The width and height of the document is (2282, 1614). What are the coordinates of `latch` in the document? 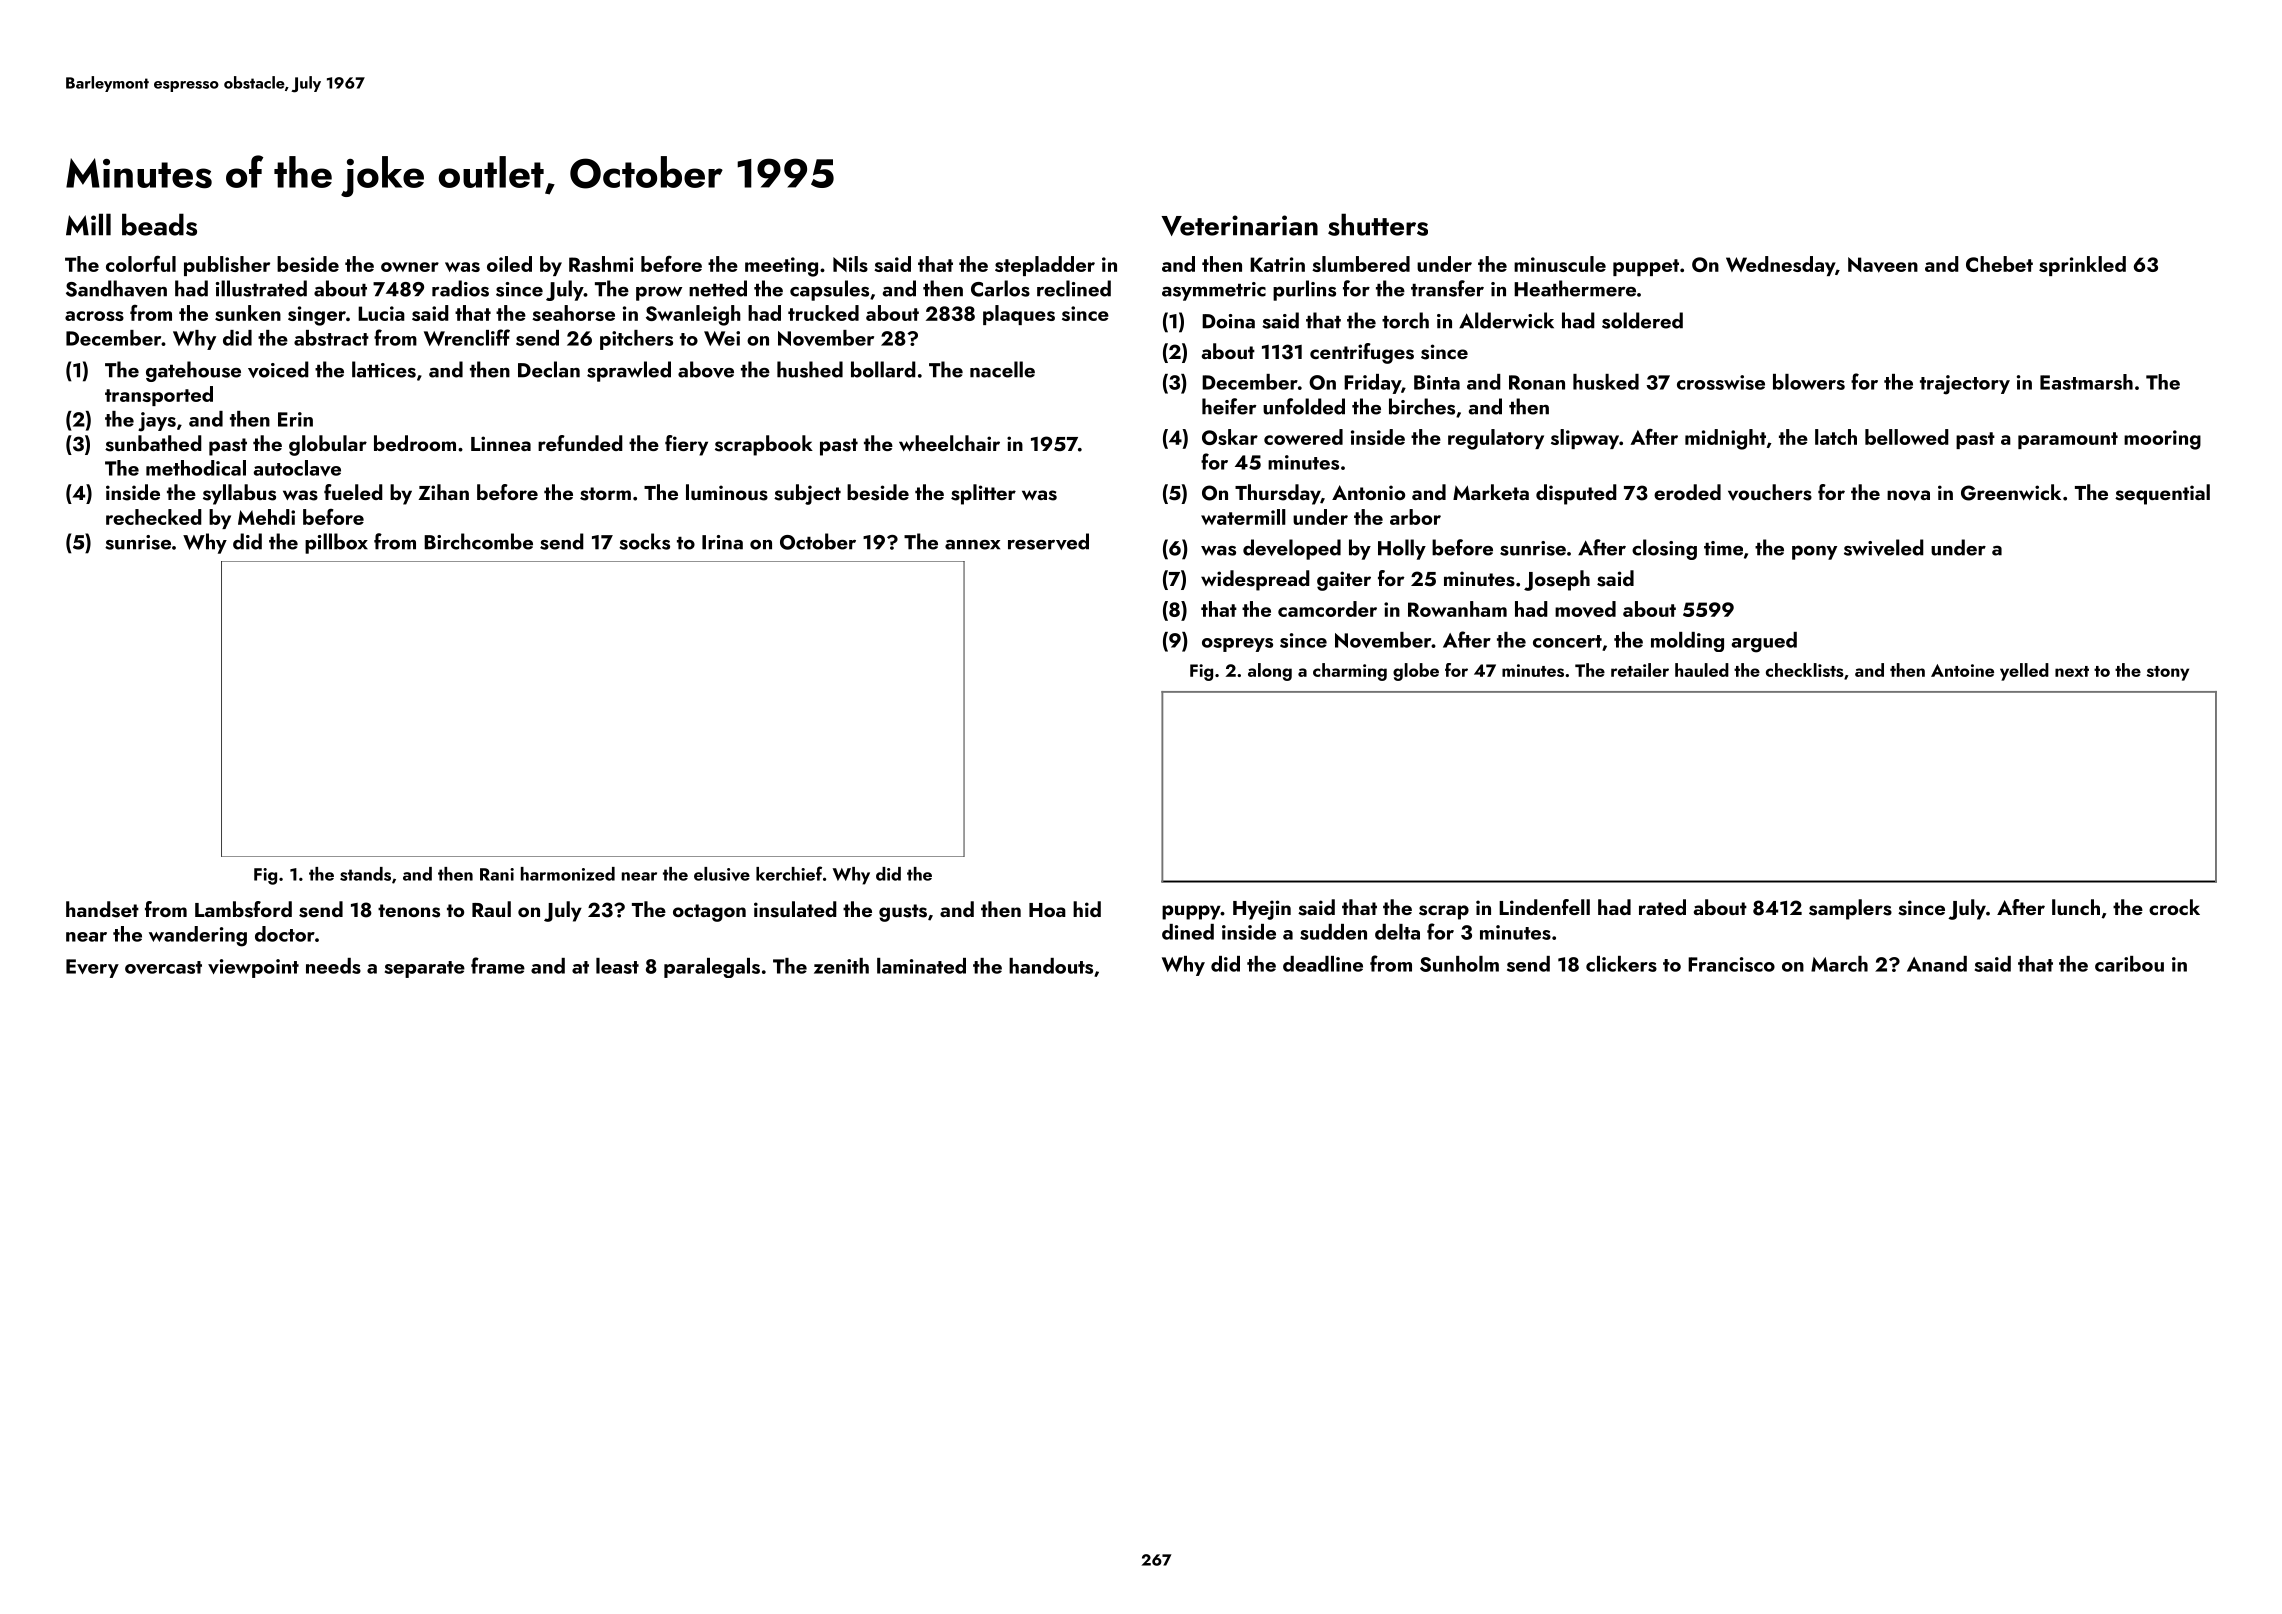 It's located at (1836, 437).
